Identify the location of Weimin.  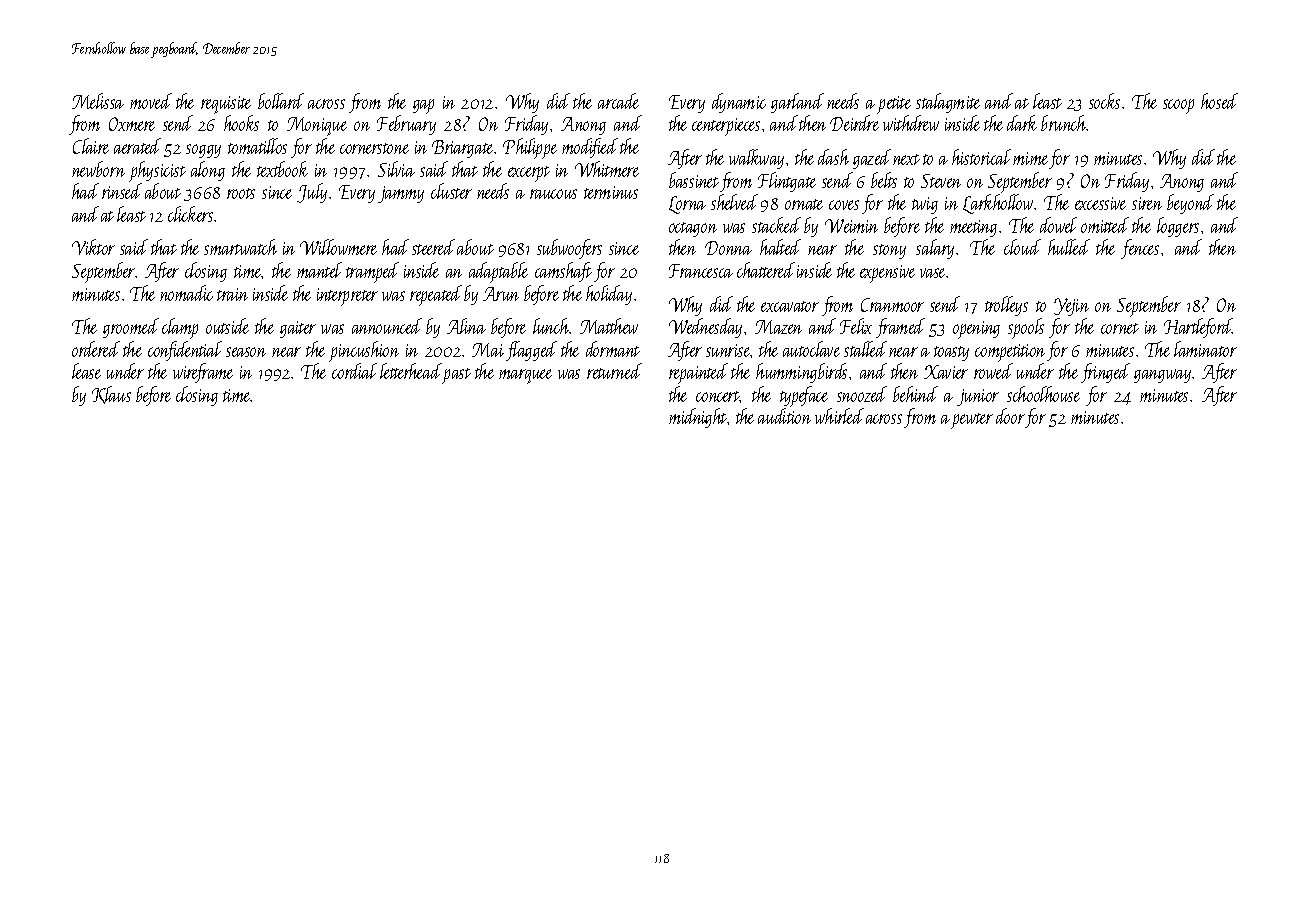
(851, 226).
